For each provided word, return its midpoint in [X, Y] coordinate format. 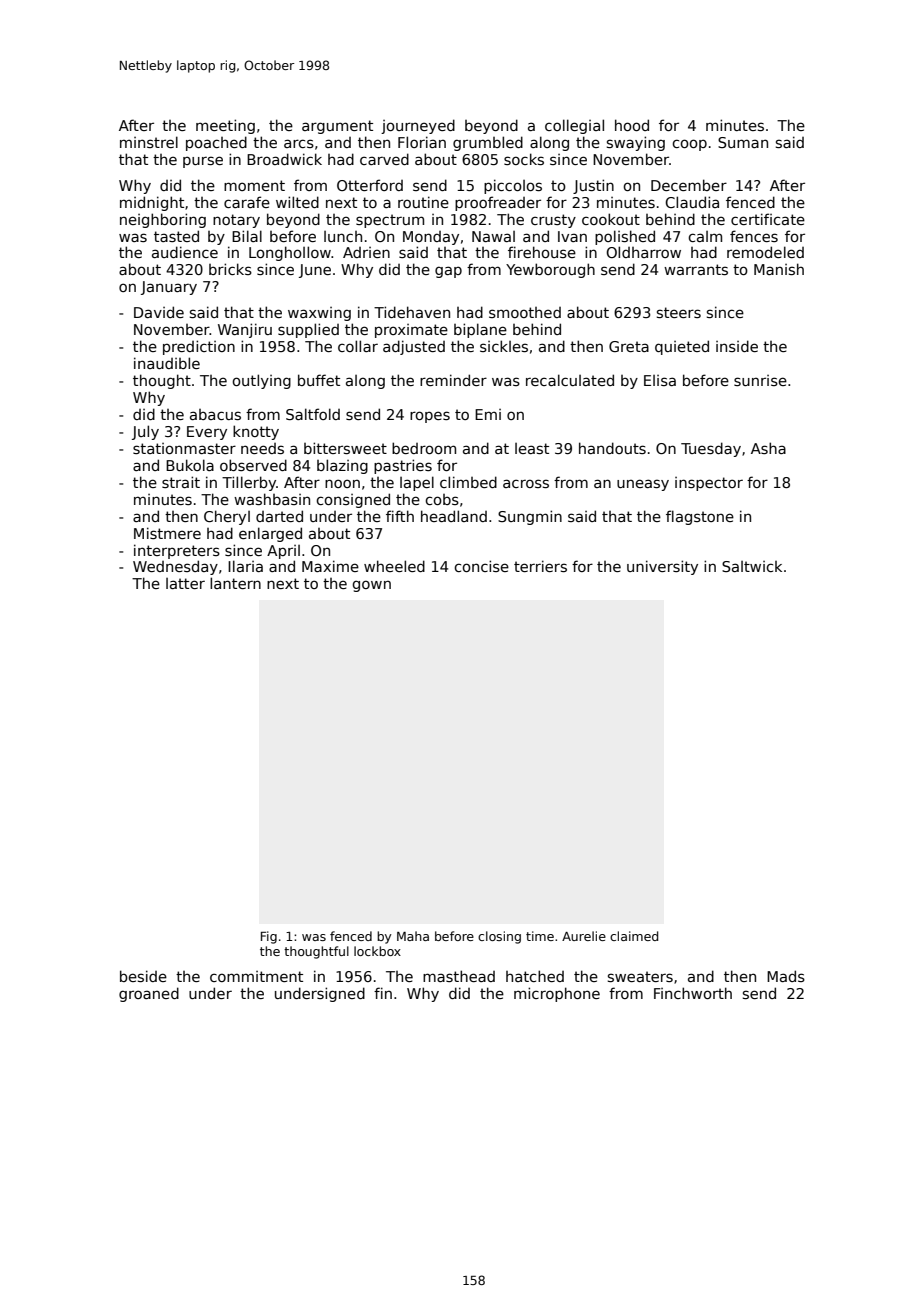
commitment [256, 976]
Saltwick [752, 566]
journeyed [418, 126]
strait [181, 482]
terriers [540, 566]
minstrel [149, 142]
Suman [743, 142]
